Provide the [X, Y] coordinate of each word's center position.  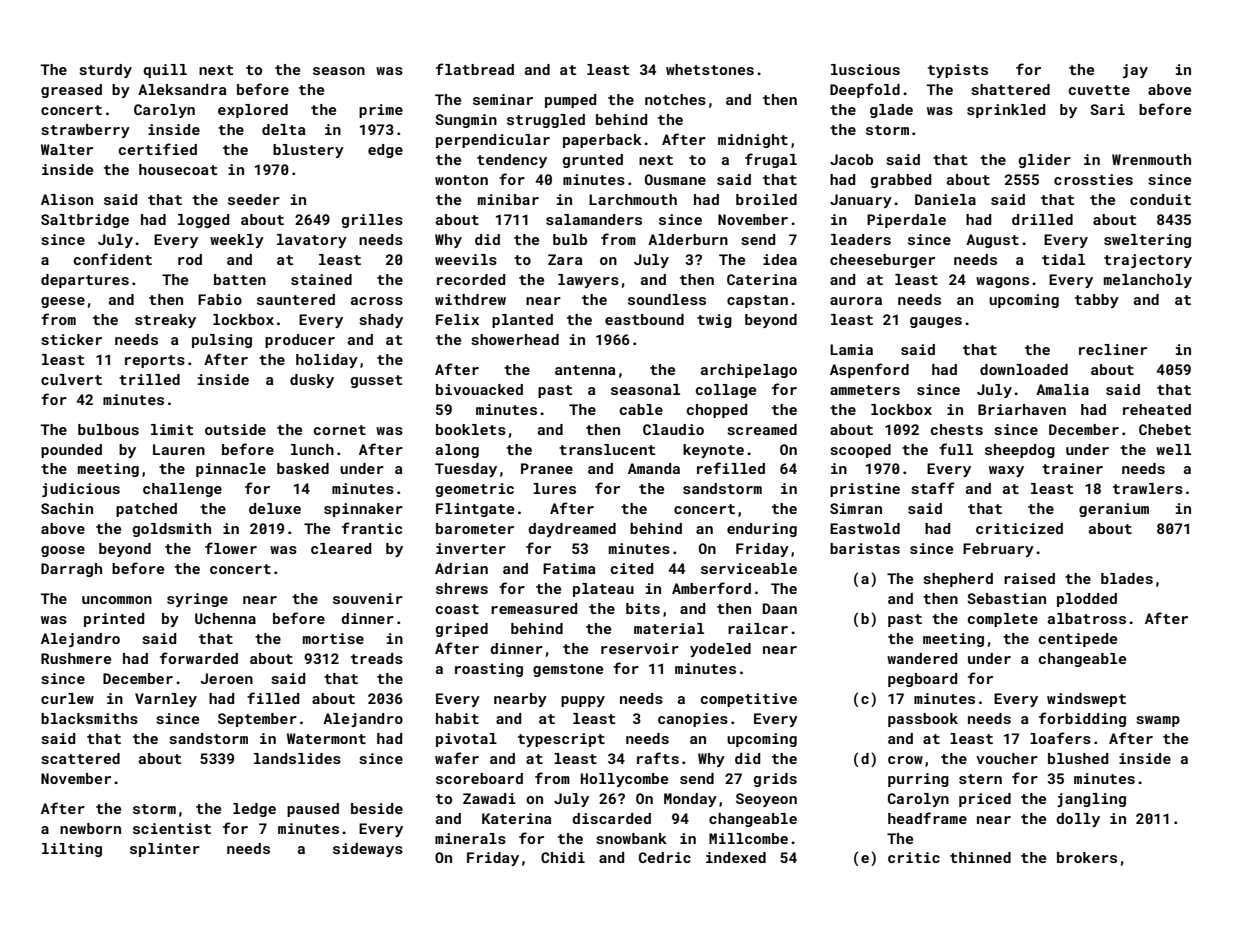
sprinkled [1006, 111]
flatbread [475, 69]
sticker [71, 339]
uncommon [117, 600]
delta [283, 129]
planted [522, 321]
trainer [1072, 468]
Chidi [563, 857]
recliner [1113, 349]
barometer [475, 528]
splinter [165, 850]
